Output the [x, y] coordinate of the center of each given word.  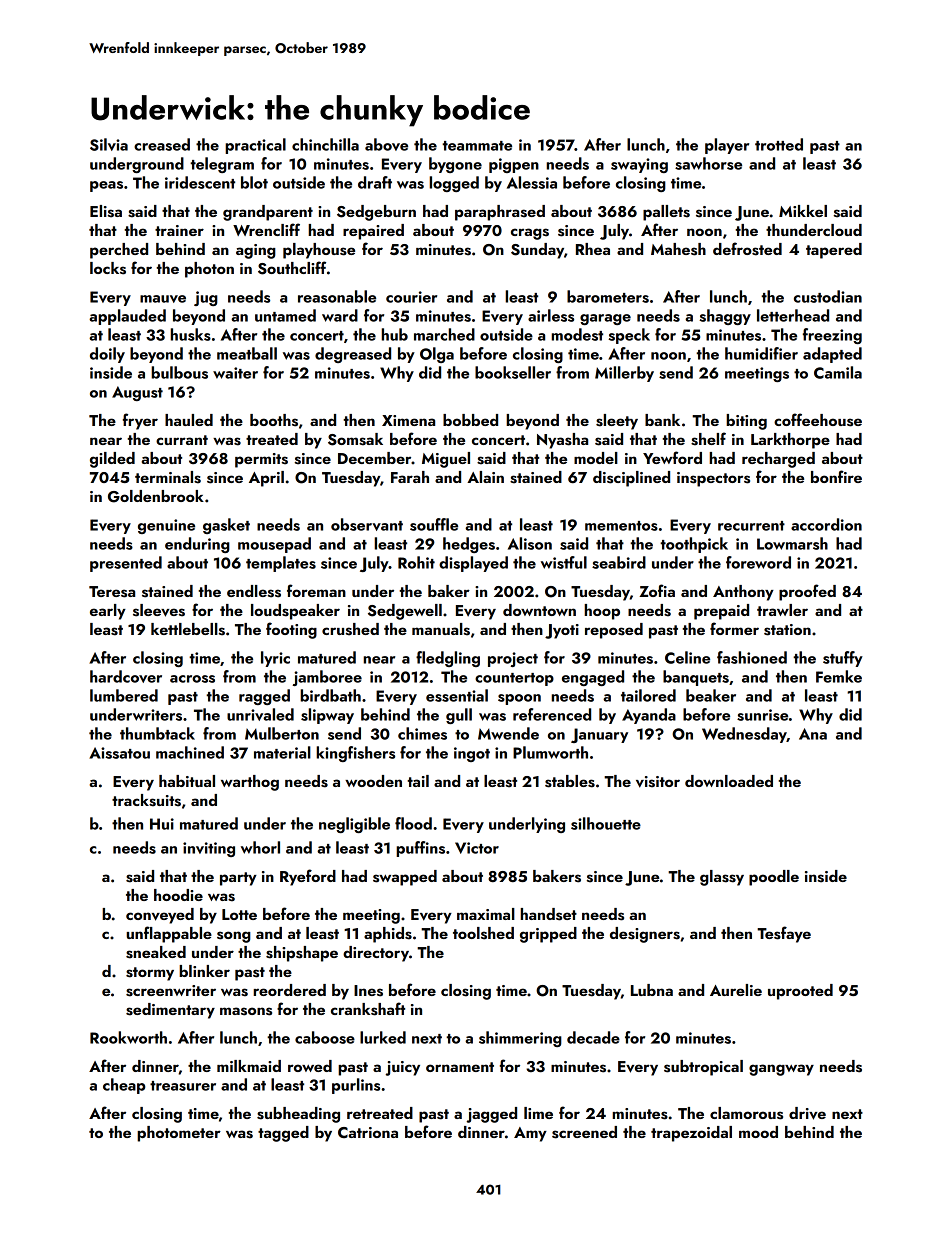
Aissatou [119, 753]
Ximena [408, 420]
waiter [235, 373]
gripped [548, 935]
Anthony [743, 593]
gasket [226, 526]
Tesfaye [784, 934]
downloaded [729, 781]
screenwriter [171, 991]
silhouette [606, 823]
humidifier [761, 353]
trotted [779, 144]
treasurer [183, 1086]
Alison [530, 543]
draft [375, 182]
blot [254, 182]
